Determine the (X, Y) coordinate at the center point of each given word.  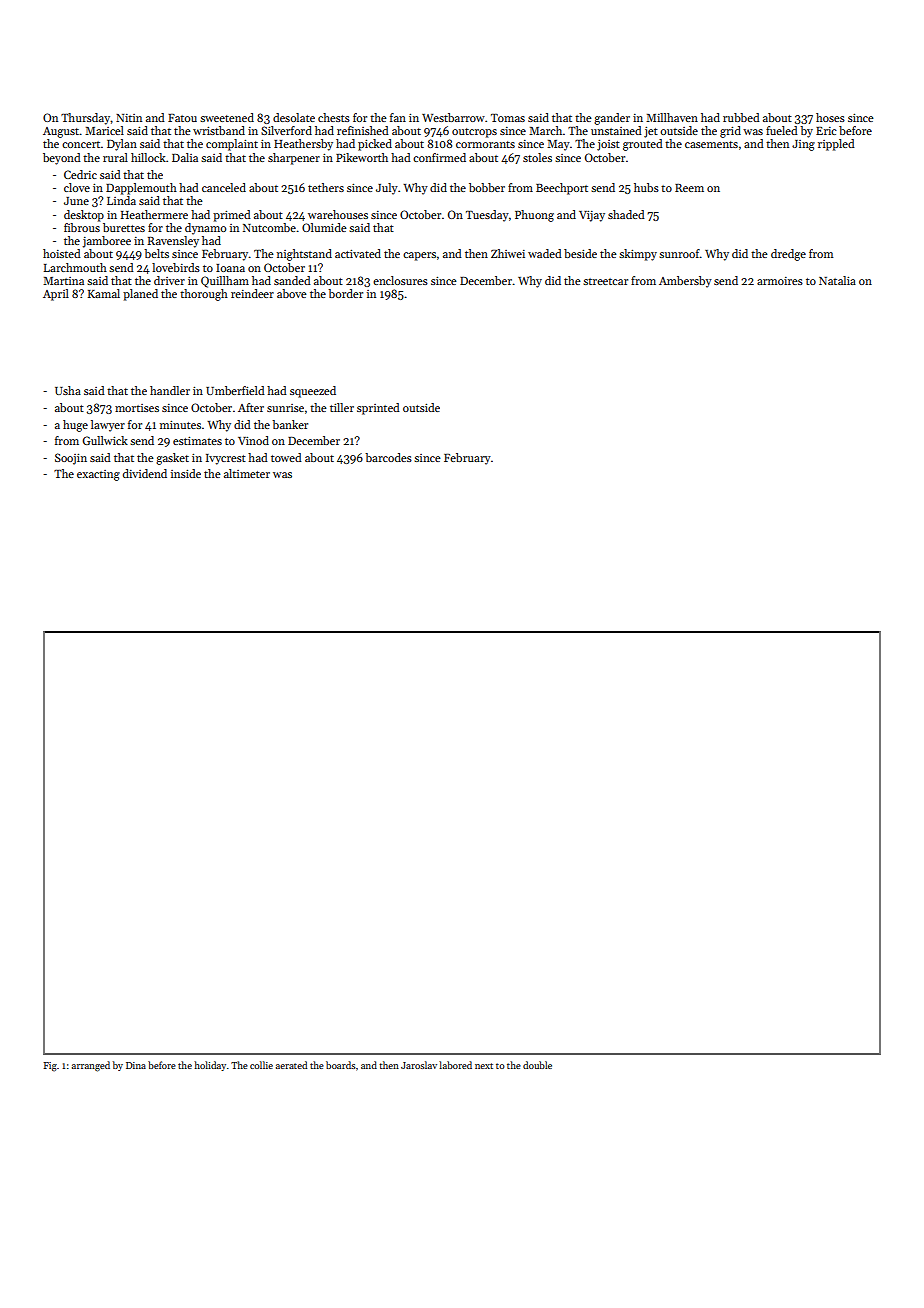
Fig (50, 1067)
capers (419, 256)
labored (455, 1065)
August (61, 132)
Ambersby (685, 282)
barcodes (388, 457)
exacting (98, 475)
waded (545, 253)
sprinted (378, 409)
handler (170, 390)
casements (711, 144)
